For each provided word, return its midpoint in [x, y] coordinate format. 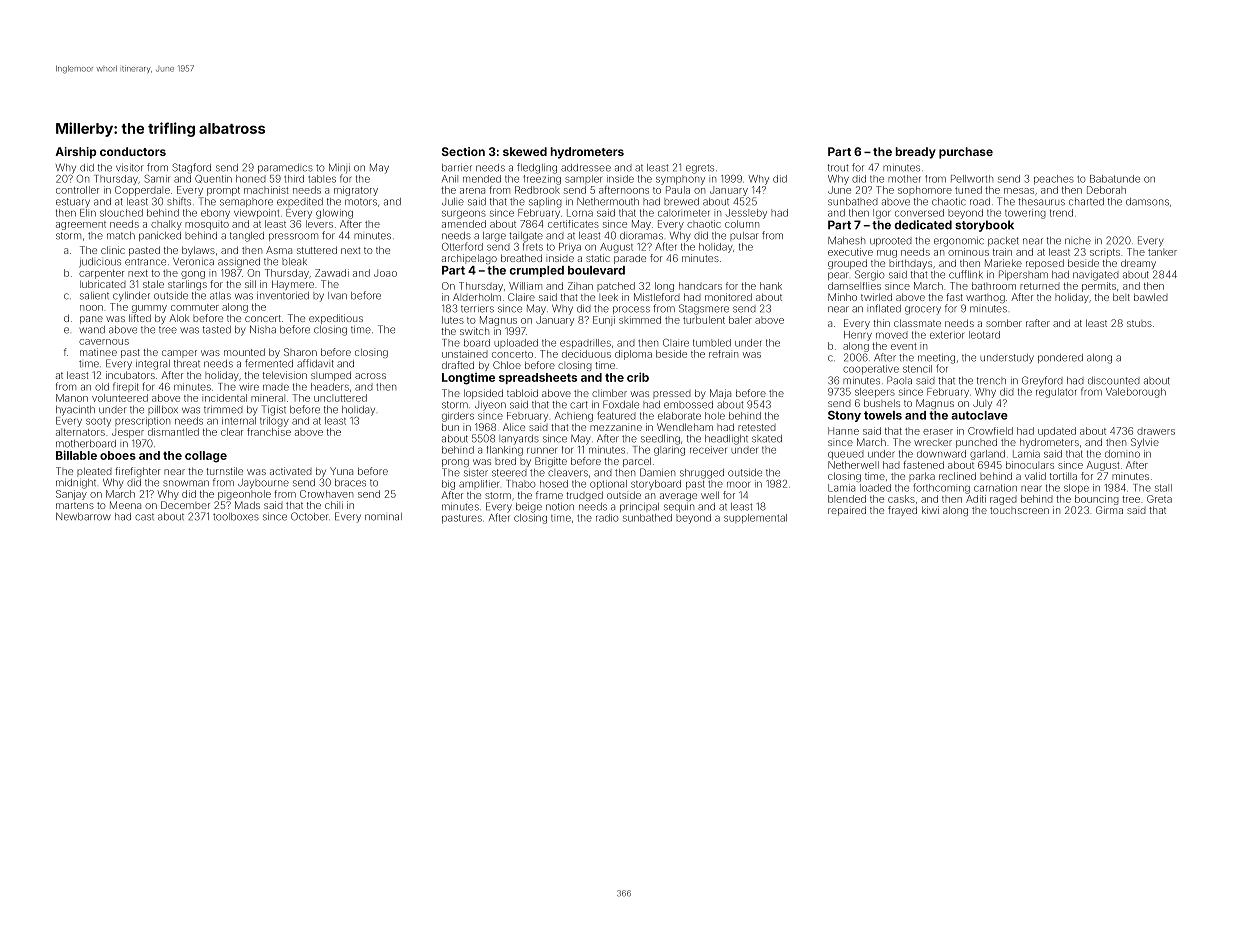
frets [533, 246]
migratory [356, 191]
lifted [140, 318]
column [742, 224]
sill [250, 284]
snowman [186, 483]
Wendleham [685, 427]
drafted [458, 365]
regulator [1056, 393]
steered [509, 473]
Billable [76, 455]
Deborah [1106, 190]
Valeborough [1136, 393]
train [1002, 252]
